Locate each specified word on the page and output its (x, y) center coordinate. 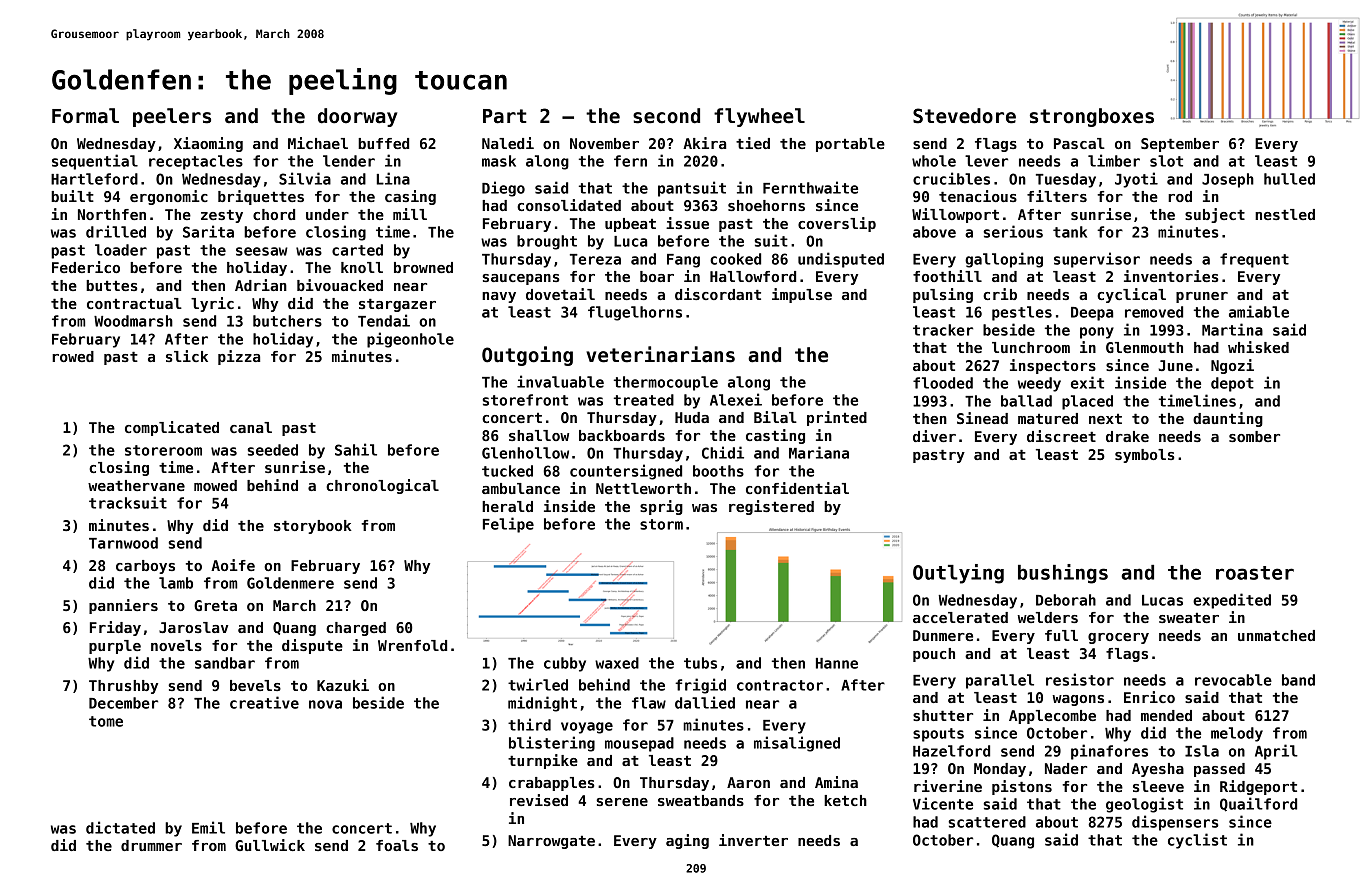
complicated (172, 428)
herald (507, 506)
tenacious (978, 196)
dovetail (560, 294)
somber (1254, 436)
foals (397, 845)
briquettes (261, 197)
